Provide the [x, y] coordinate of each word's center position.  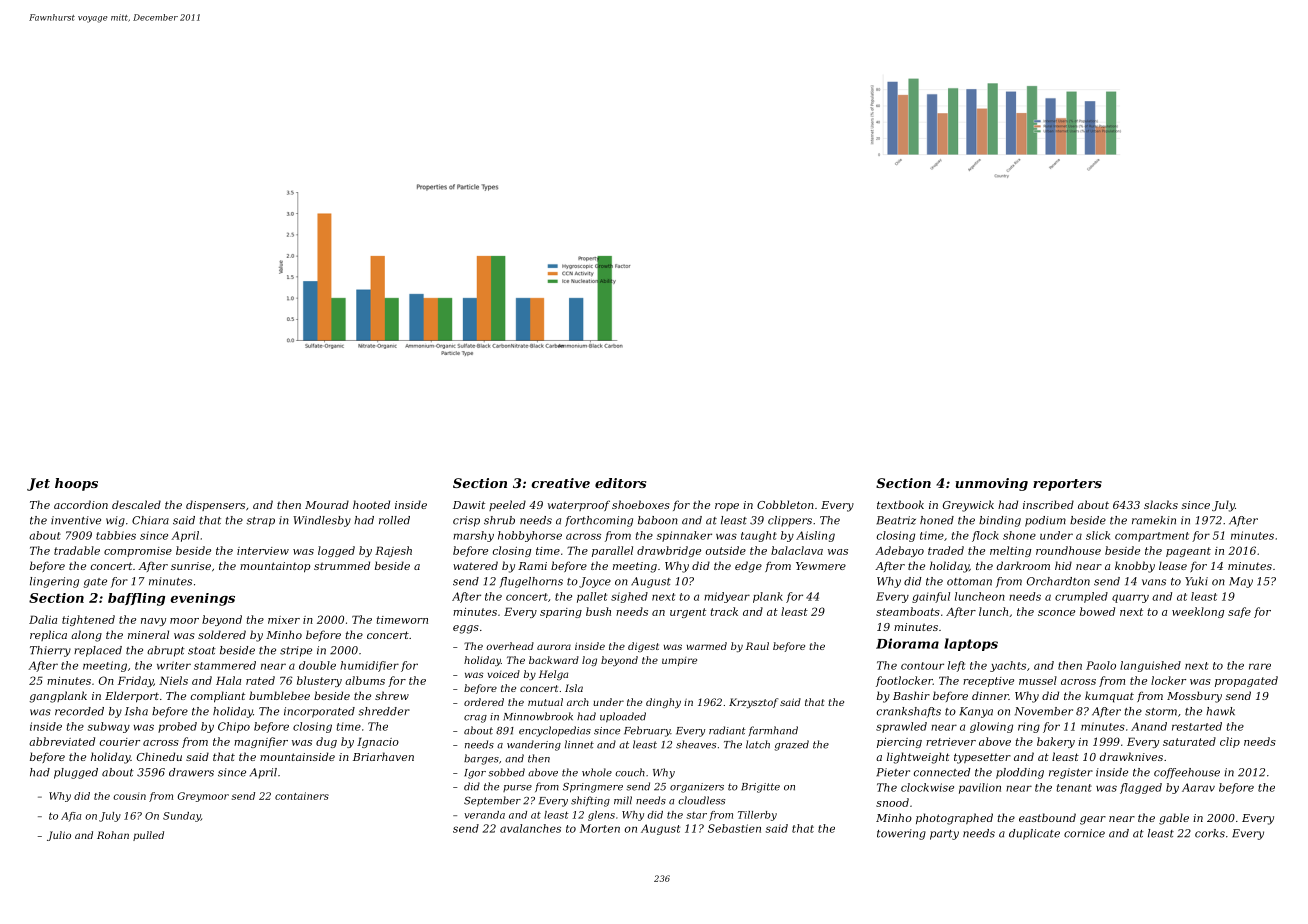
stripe [296, 651]
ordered [484, 702]
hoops [76, 484]
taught [759, 536]
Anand [1149, 726]
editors [620, 483]
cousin [129, 796]
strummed [342, 565]
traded [946, 550]
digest [643, 647]
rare [1260, 666]
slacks [1161, 504]
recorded [79, 711]
